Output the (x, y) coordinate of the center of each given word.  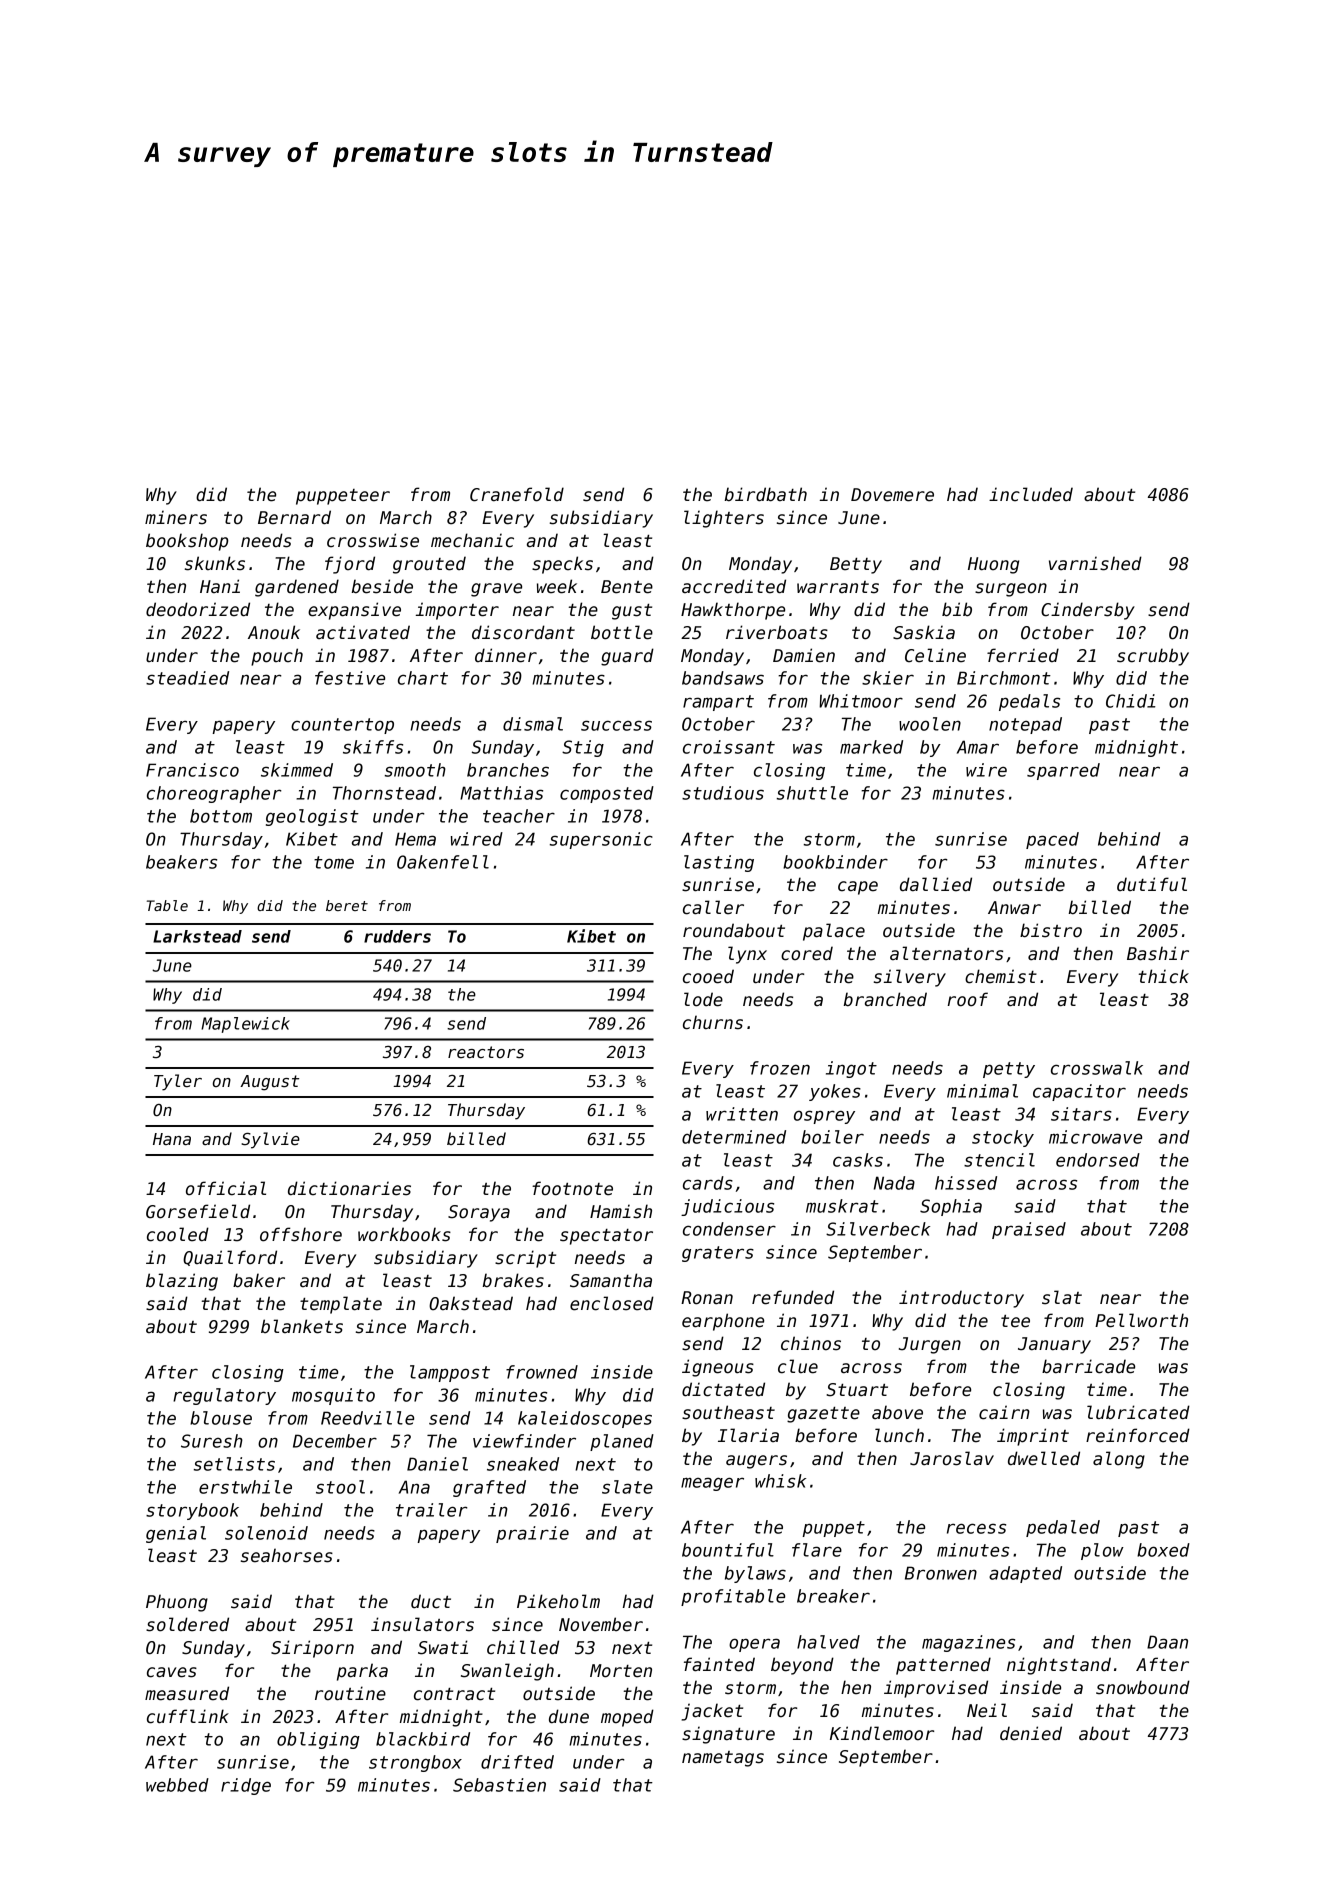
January (1054, 1345)
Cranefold (517, 494)
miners (176, 517)
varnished (1095, 563)
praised (1029, 1230)
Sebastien (499, 1785)
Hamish (621, 1211)
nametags (723, 1759)
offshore (301, 1234)
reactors (486, 1052)
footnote (572, 1188)
